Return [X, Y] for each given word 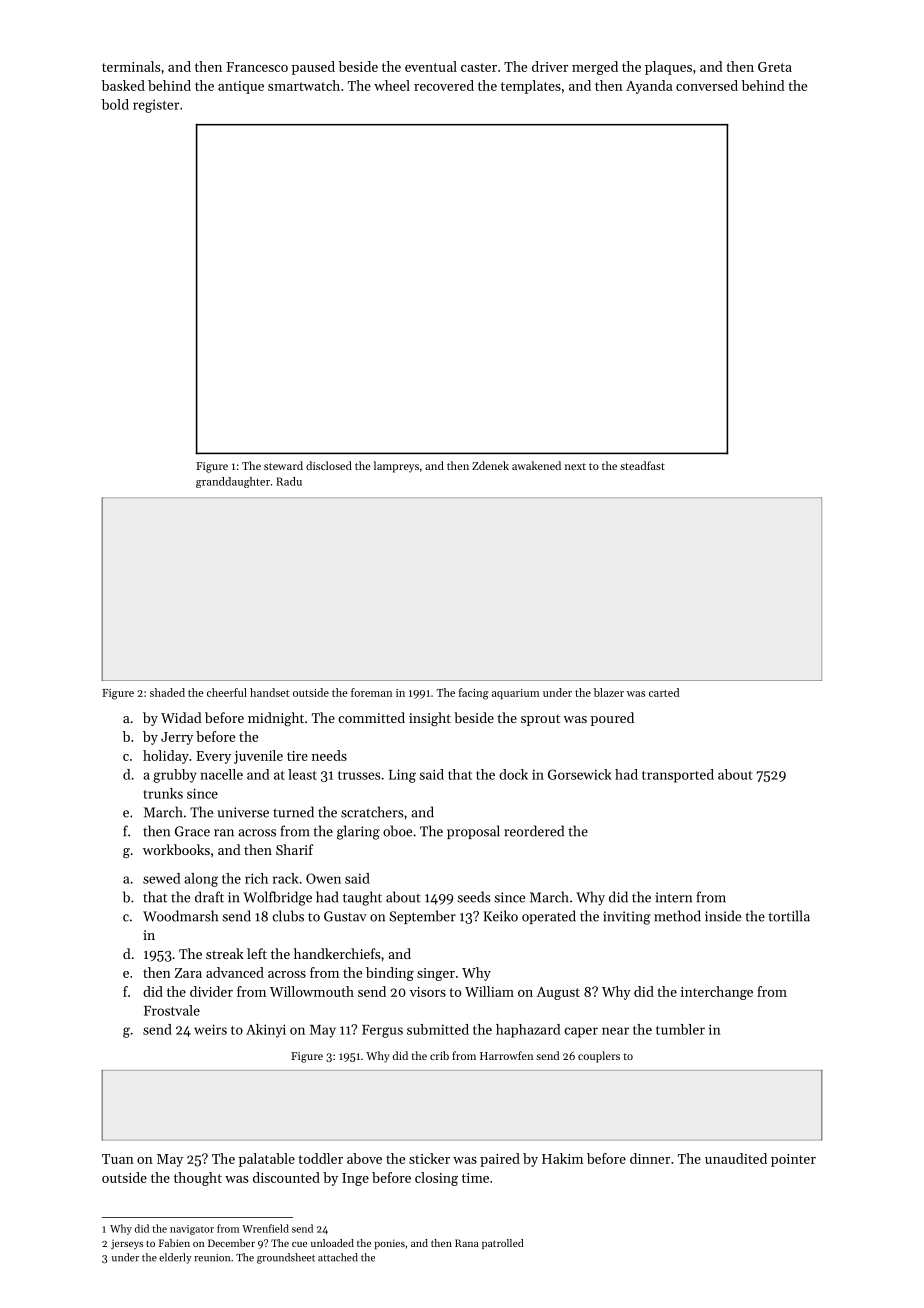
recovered [444, 85]
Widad [181, 717]
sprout [540, 720]
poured [612, 719]
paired [500, 1160]
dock [513, 774]
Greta [775, 67]
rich [256, 878]
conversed [707, 85]
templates [531, 87]
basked [123, 85]
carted [664, 692]
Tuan [118, 1159]
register [156, 106]
